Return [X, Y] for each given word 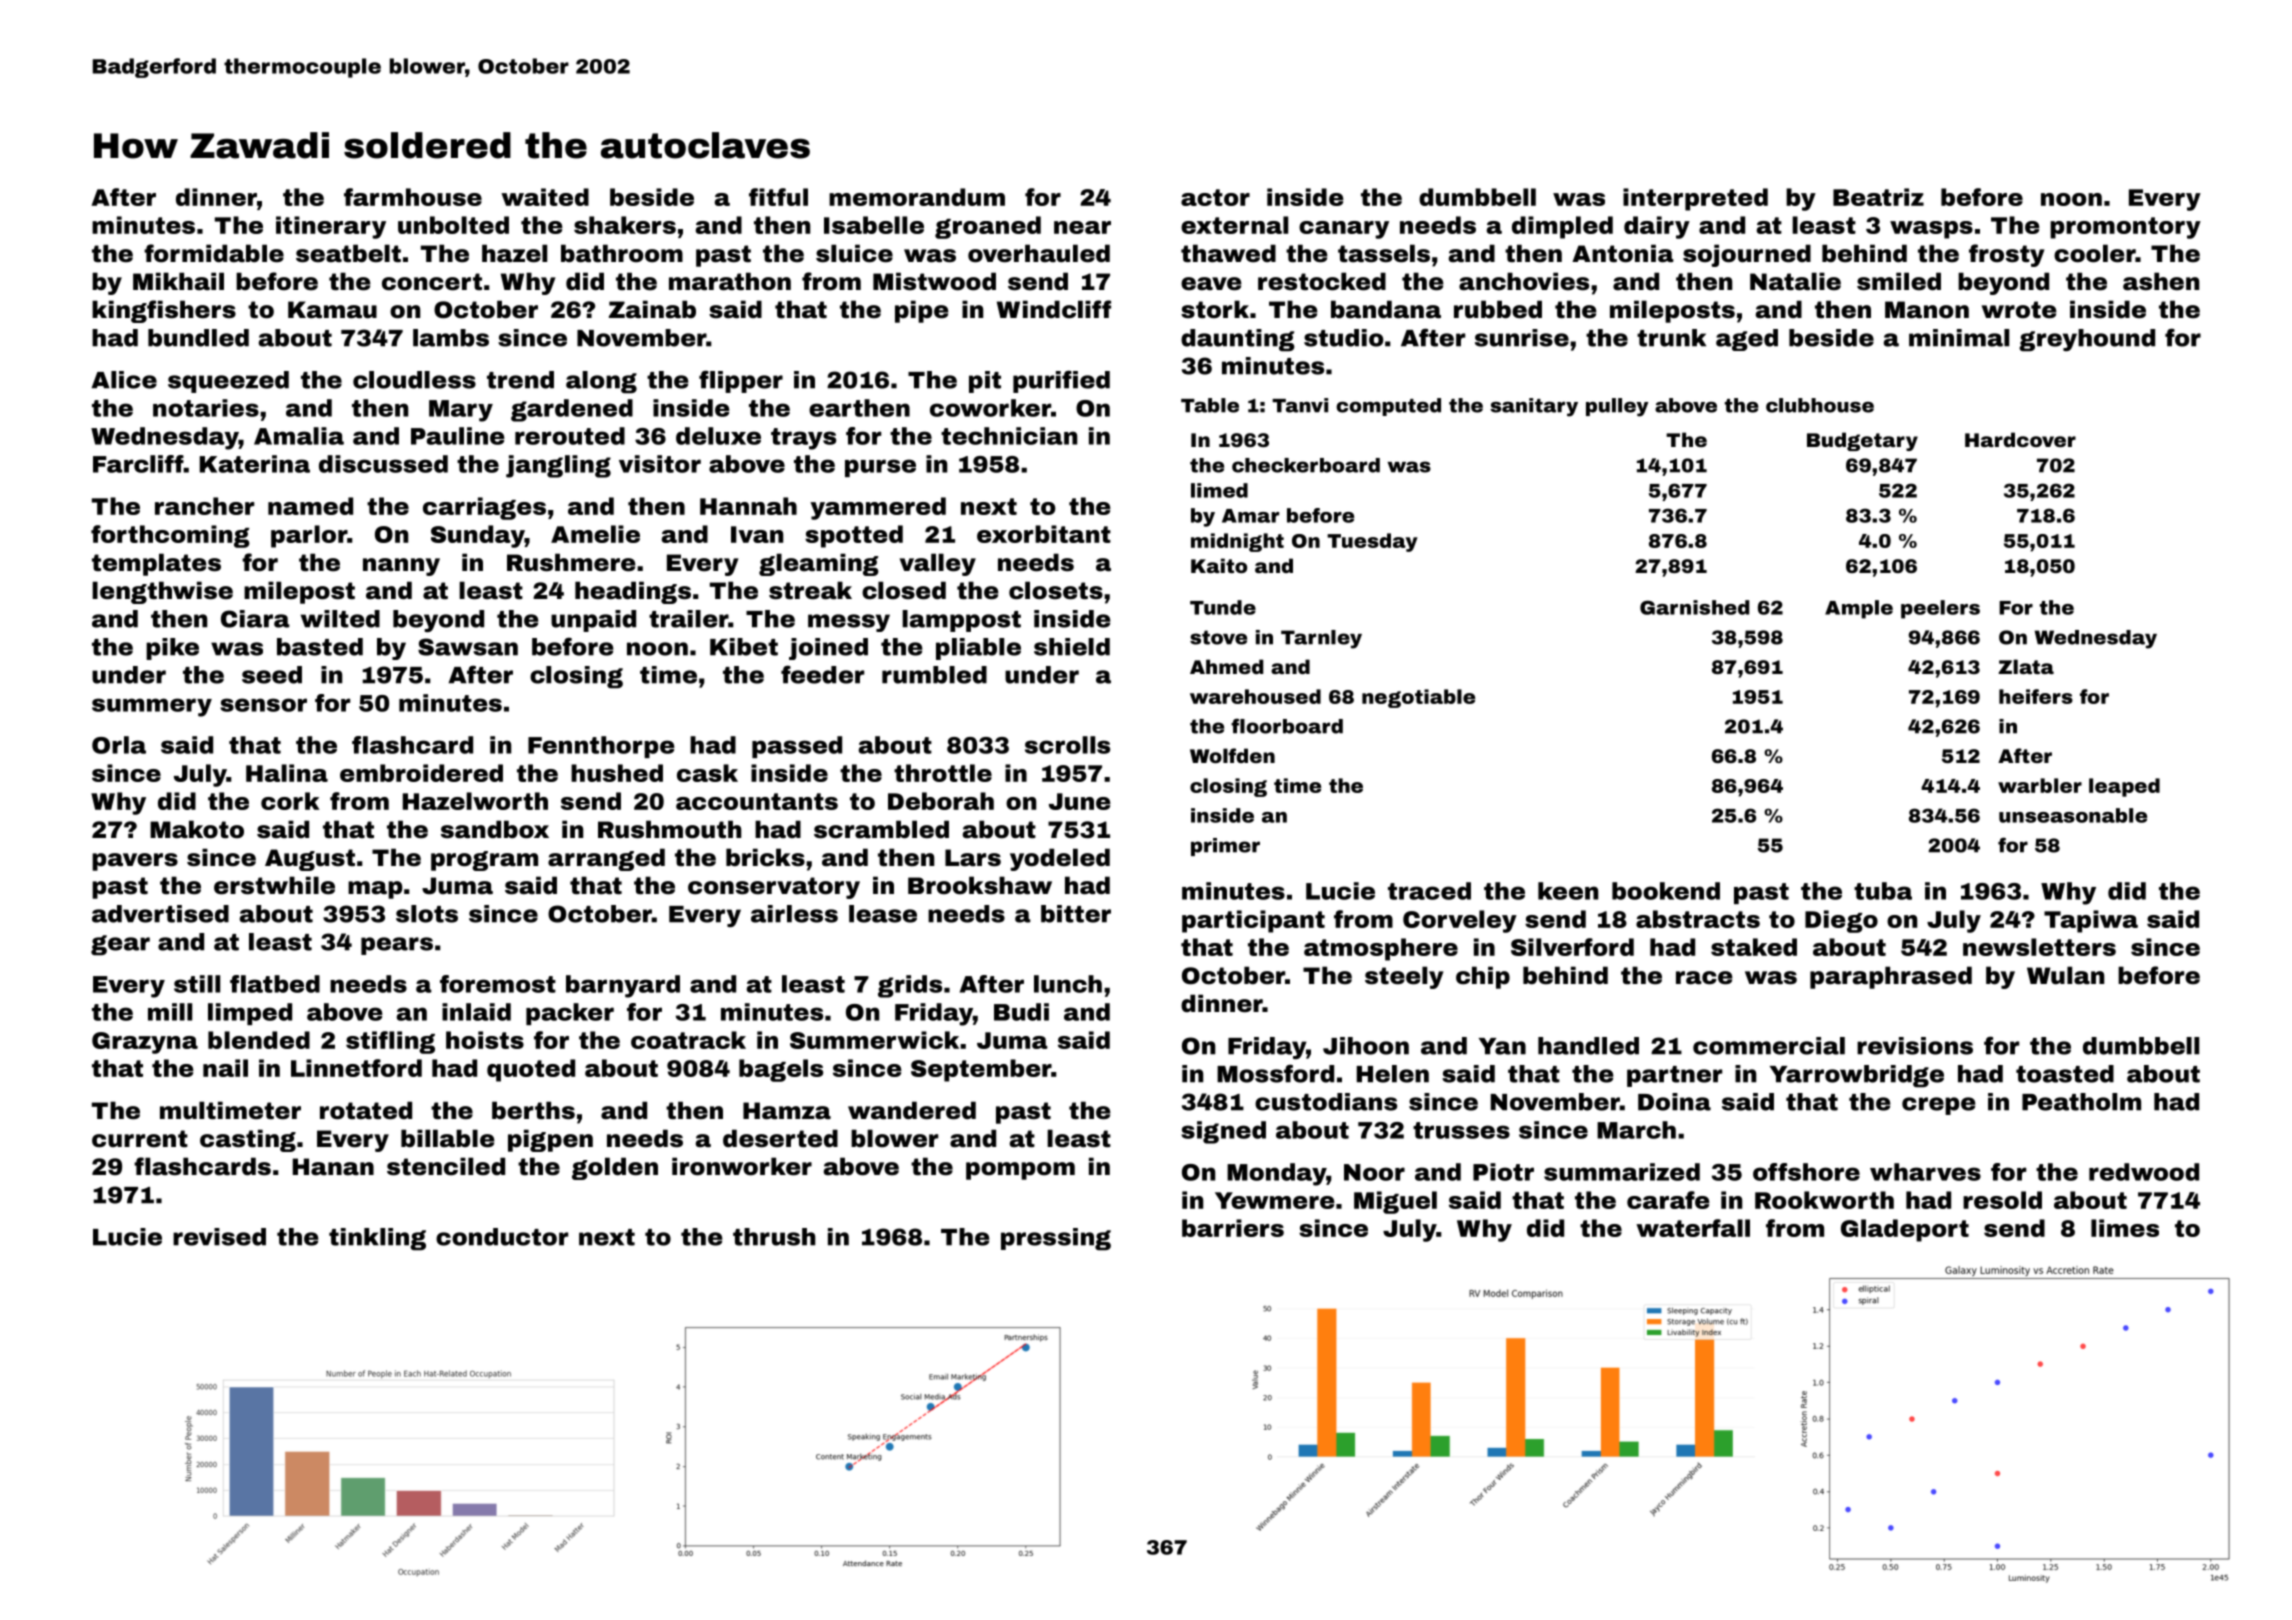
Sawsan [468, 647]
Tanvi [1300, 405]
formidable [214, 253]
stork [1215, 309]
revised [219, 1237]
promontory [2125, 228]
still [197, 984]
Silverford [1572, 947]
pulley [1617, 407]
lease [883, 914]
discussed [383, 464]
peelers [1940, 609]
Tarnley [1321, 639]
